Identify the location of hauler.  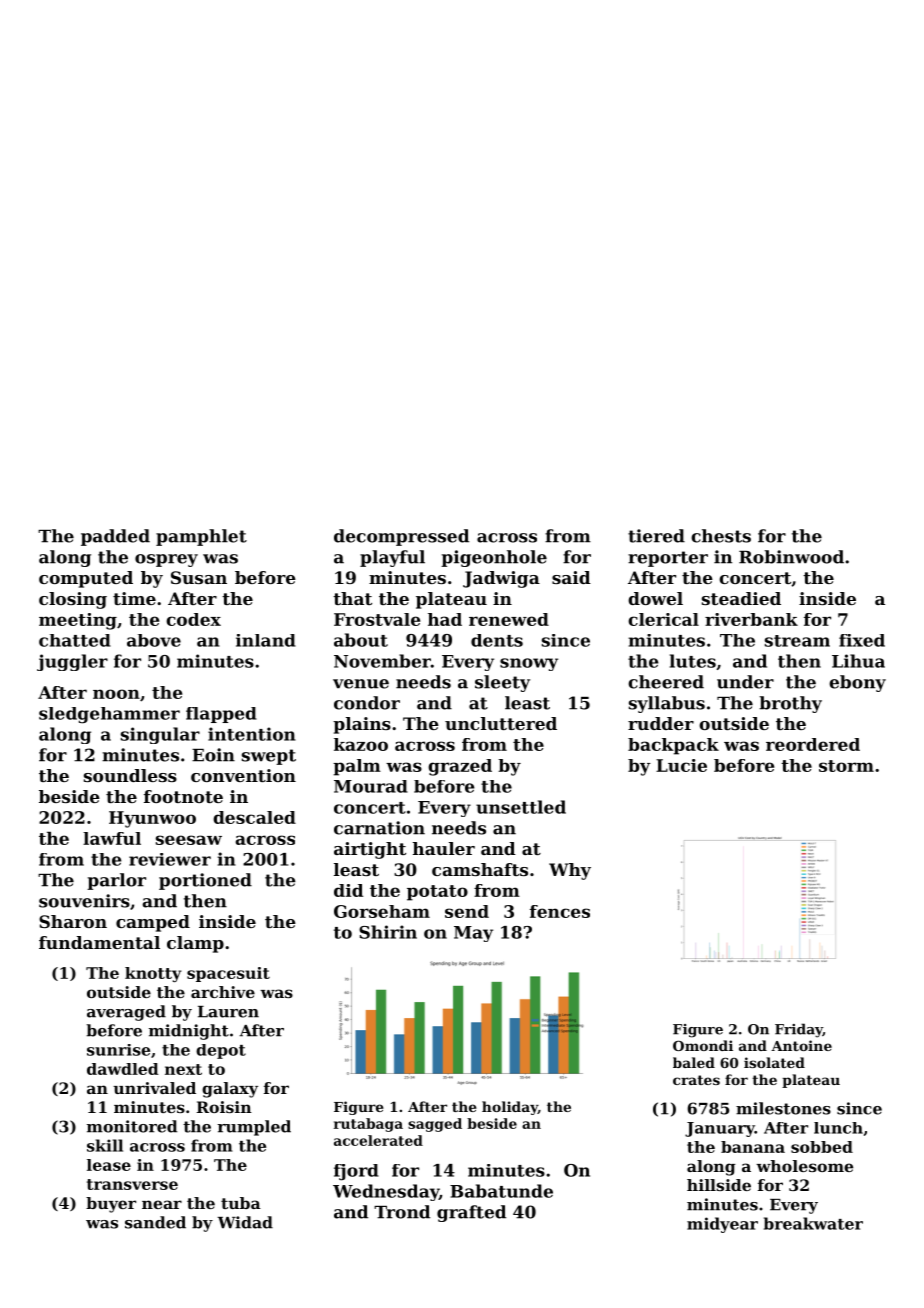
(444, 848).
